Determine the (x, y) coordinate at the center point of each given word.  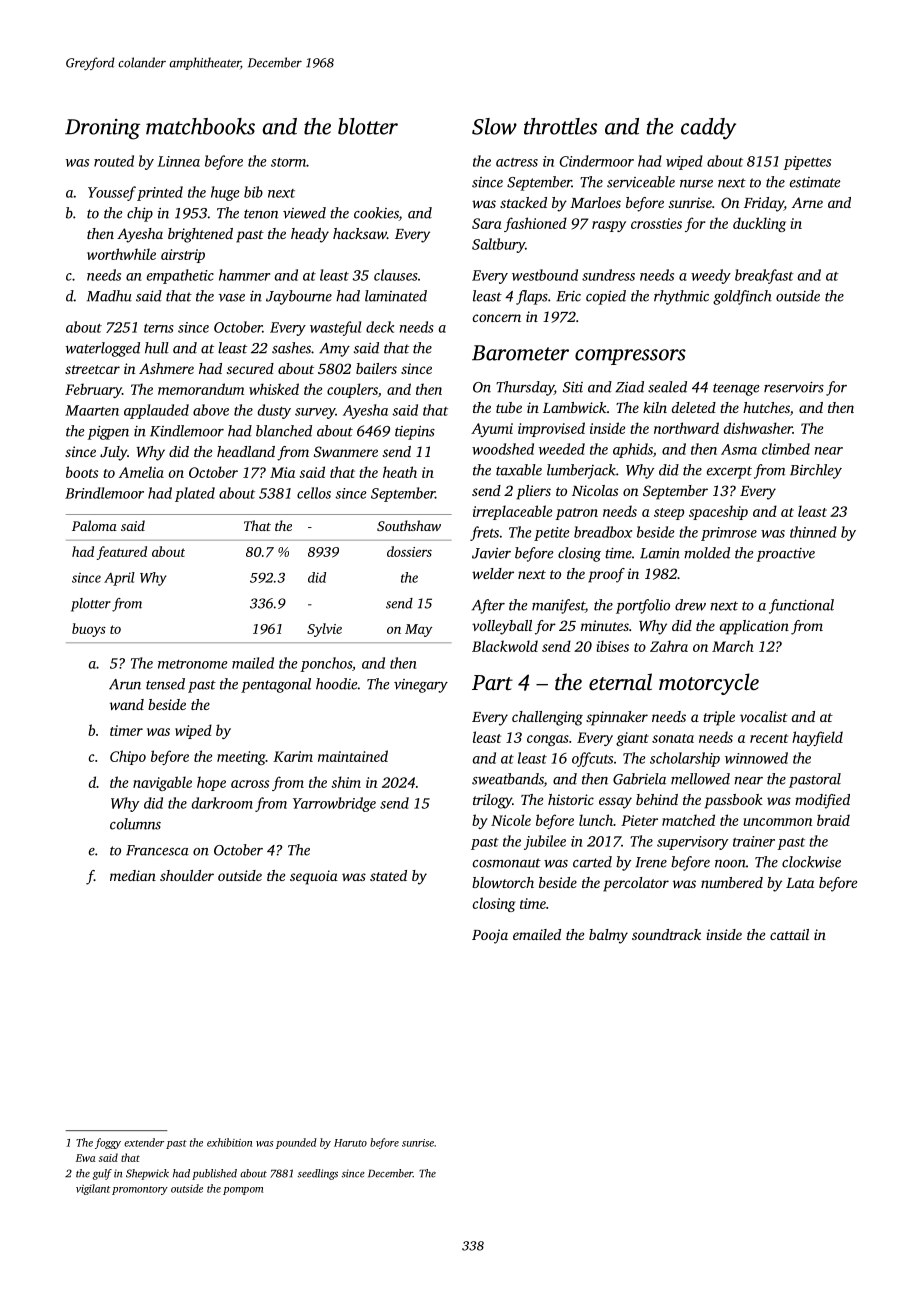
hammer (244, 275)
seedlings (318, 1174)
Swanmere (346, 451)
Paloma (94, 525)
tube (509, 407)
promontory (140, 1190)
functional (801, 606)
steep (669, 514)
